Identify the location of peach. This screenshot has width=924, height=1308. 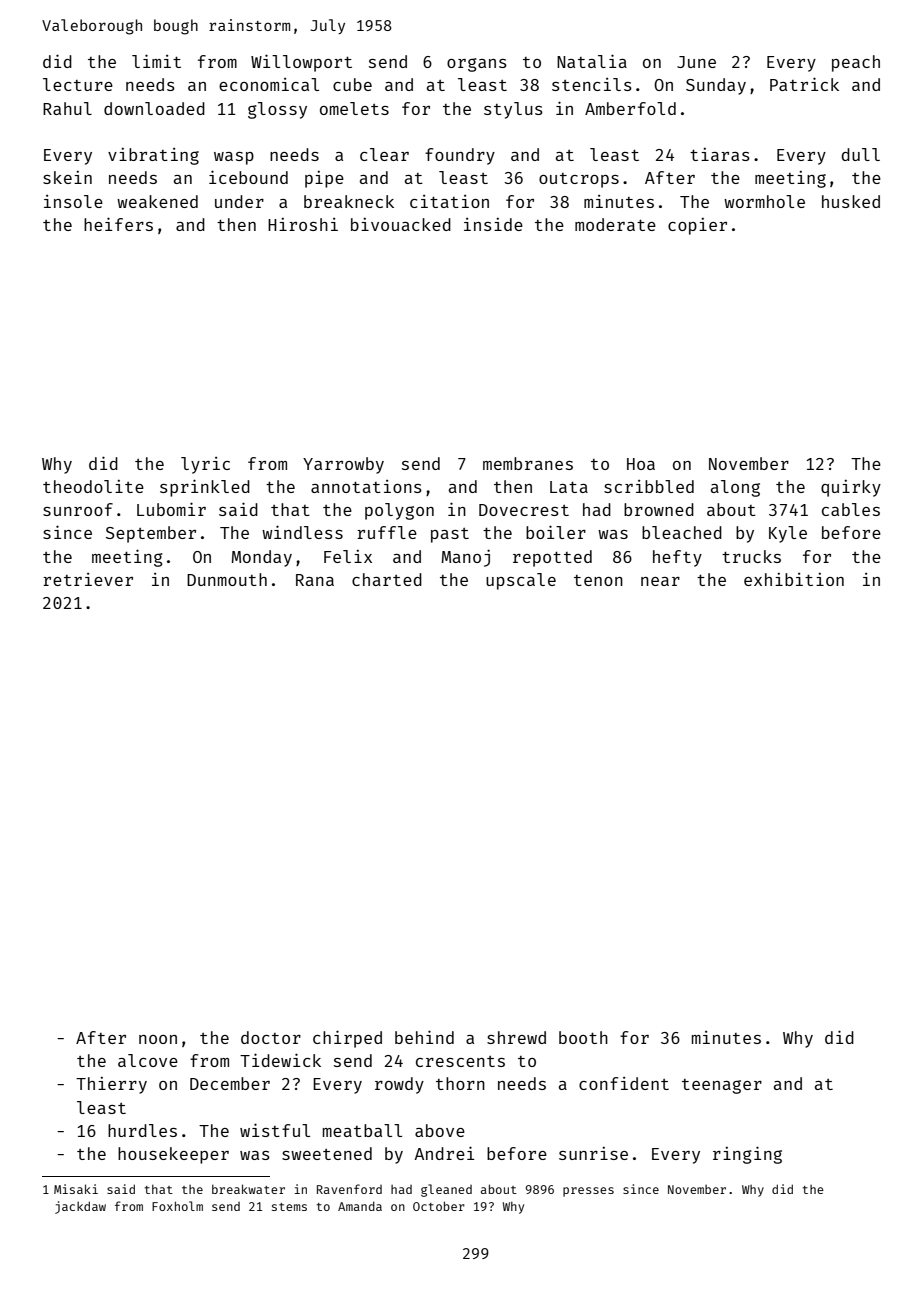
(856, 63).
